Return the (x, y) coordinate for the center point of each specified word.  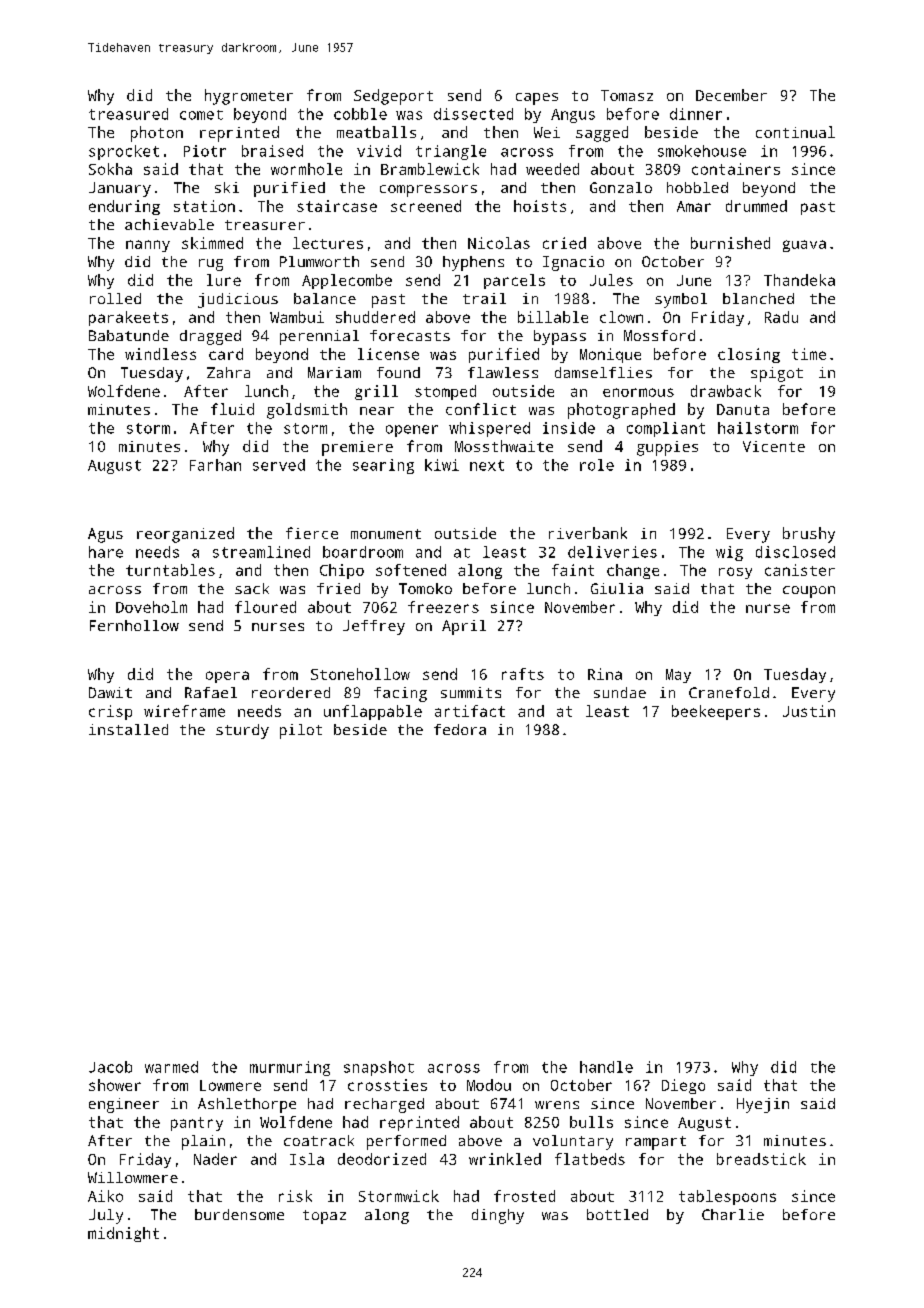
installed (128, 729)
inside (569, 428)
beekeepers (716, 712)
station (204, 206)
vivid (379, 151)
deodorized (382, 1159)
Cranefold (729, 692)
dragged (210, 337)
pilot (301, 731)
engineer (124, 1105)
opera (227, 677)
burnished (730, 243)
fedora (460, 729)
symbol (681, 300)
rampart (656, 1143)
